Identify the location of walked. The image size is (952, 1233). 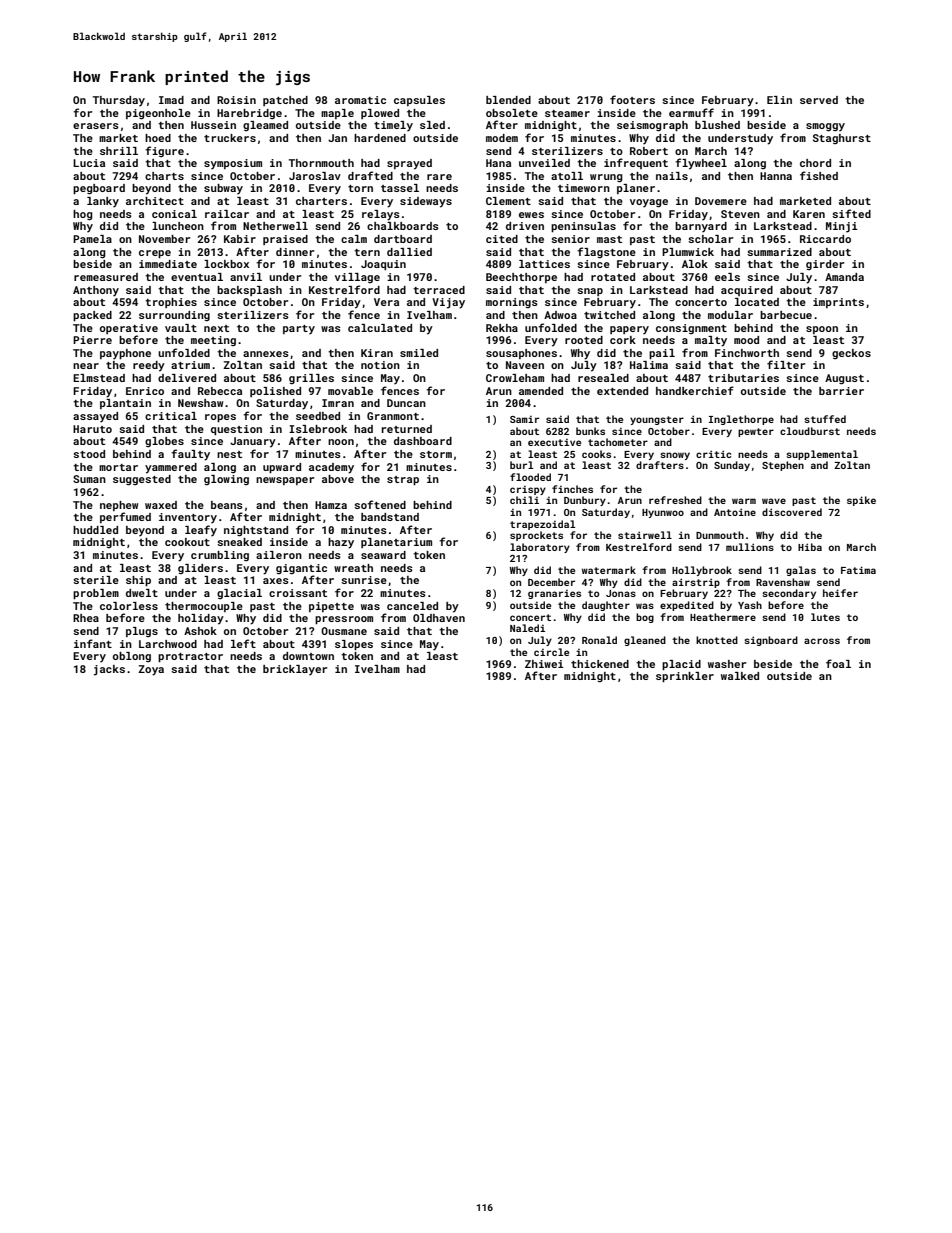
(740, 676).
